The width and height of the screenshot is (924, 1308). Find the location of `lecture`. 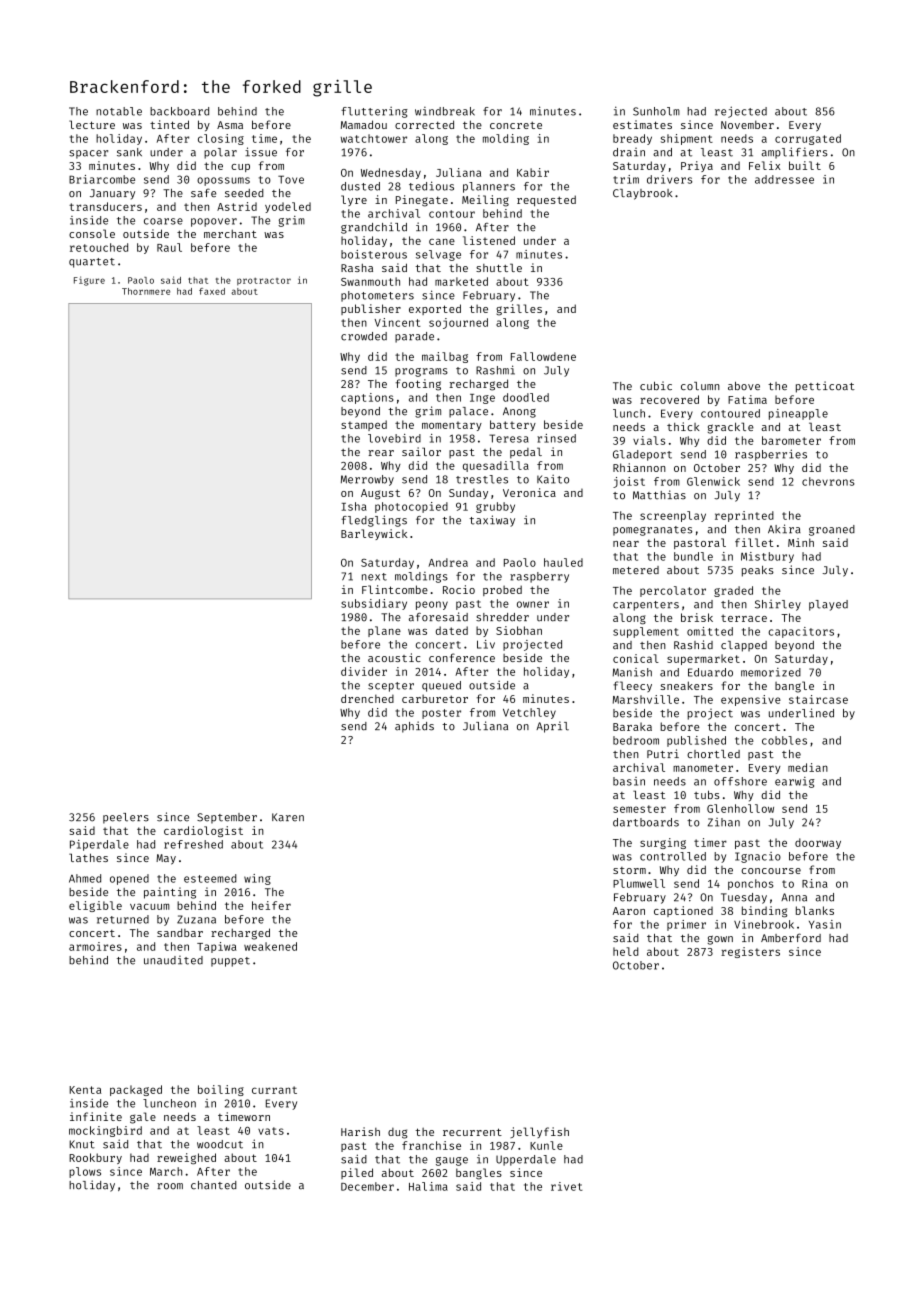

lecture is located at coordinates (92, 124).
